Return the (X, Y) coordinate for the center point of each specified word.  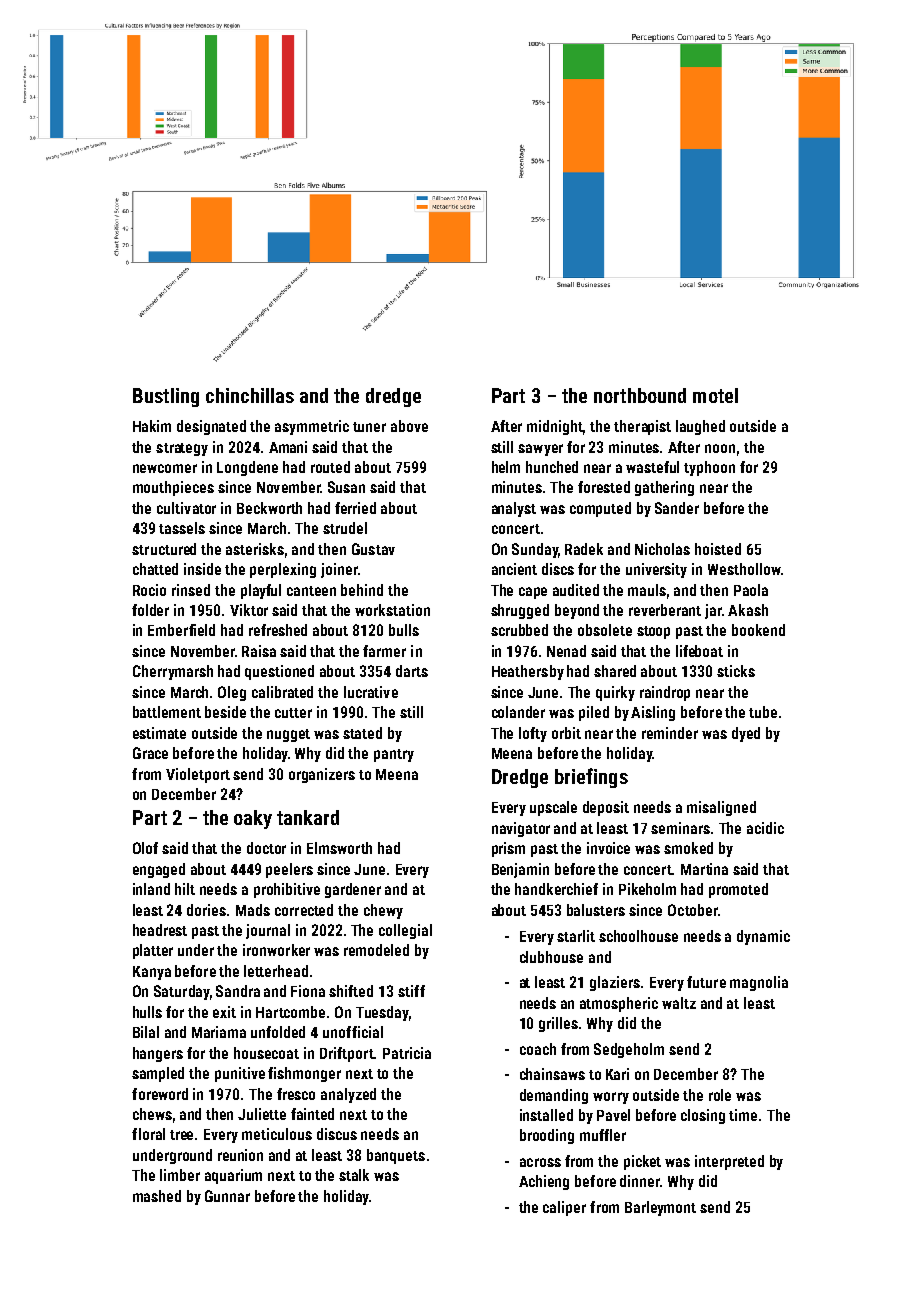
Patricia (407, 1053)
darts (412, 671)
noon (720, 448)
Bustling (166, 397)
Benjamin (520, 870)
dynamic (763, 937)
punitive (240, 1074)
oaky (253, 819)
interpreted (729, 1162)
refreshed (278, 630)
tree (181, 1135)
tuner (369, 427)
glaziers (615, 983)
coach (538, 1049)
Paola (751, 590)
